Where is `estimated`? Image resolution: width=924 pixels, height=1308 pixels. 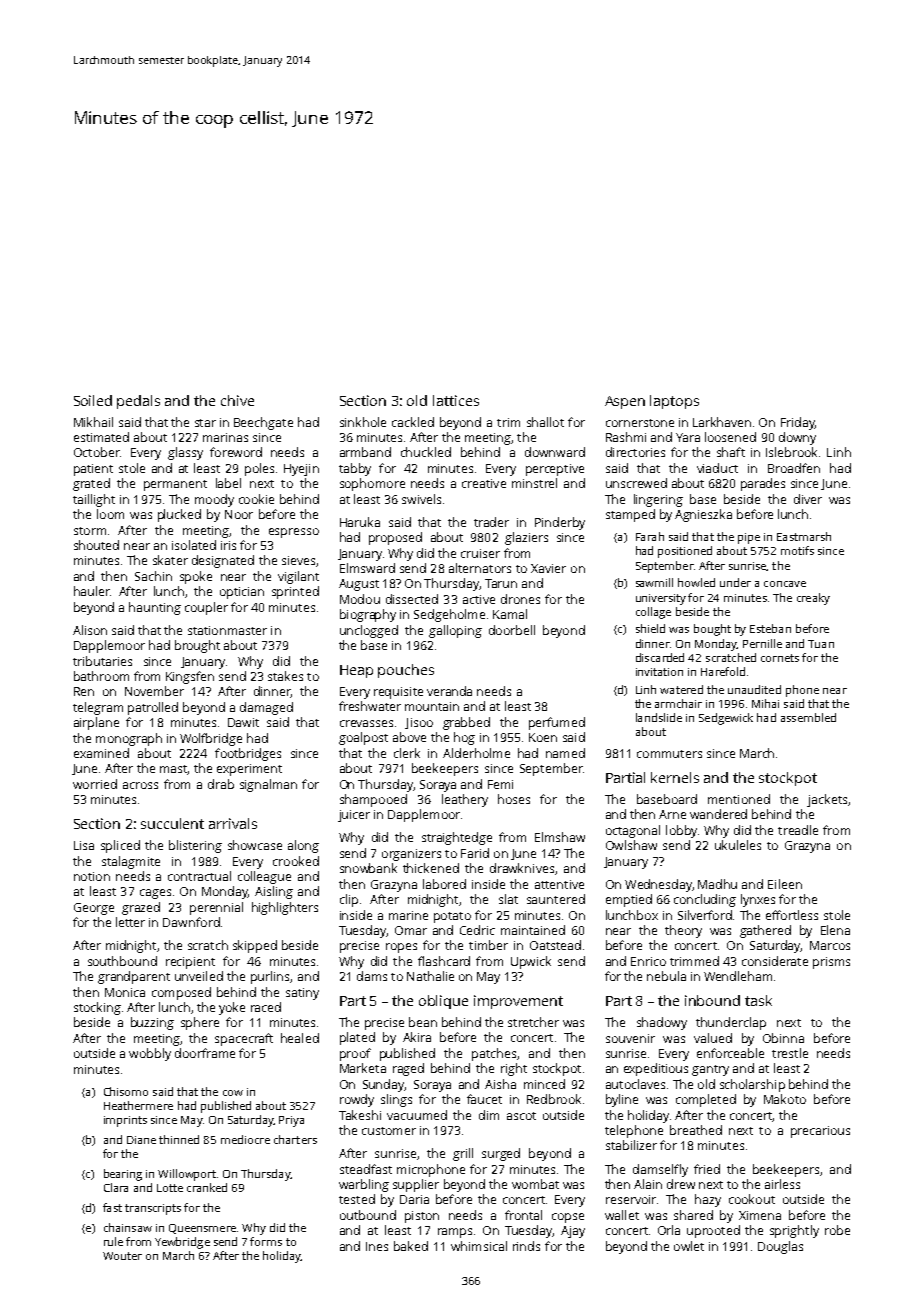
estimated is located at coordinates (101, 437).
